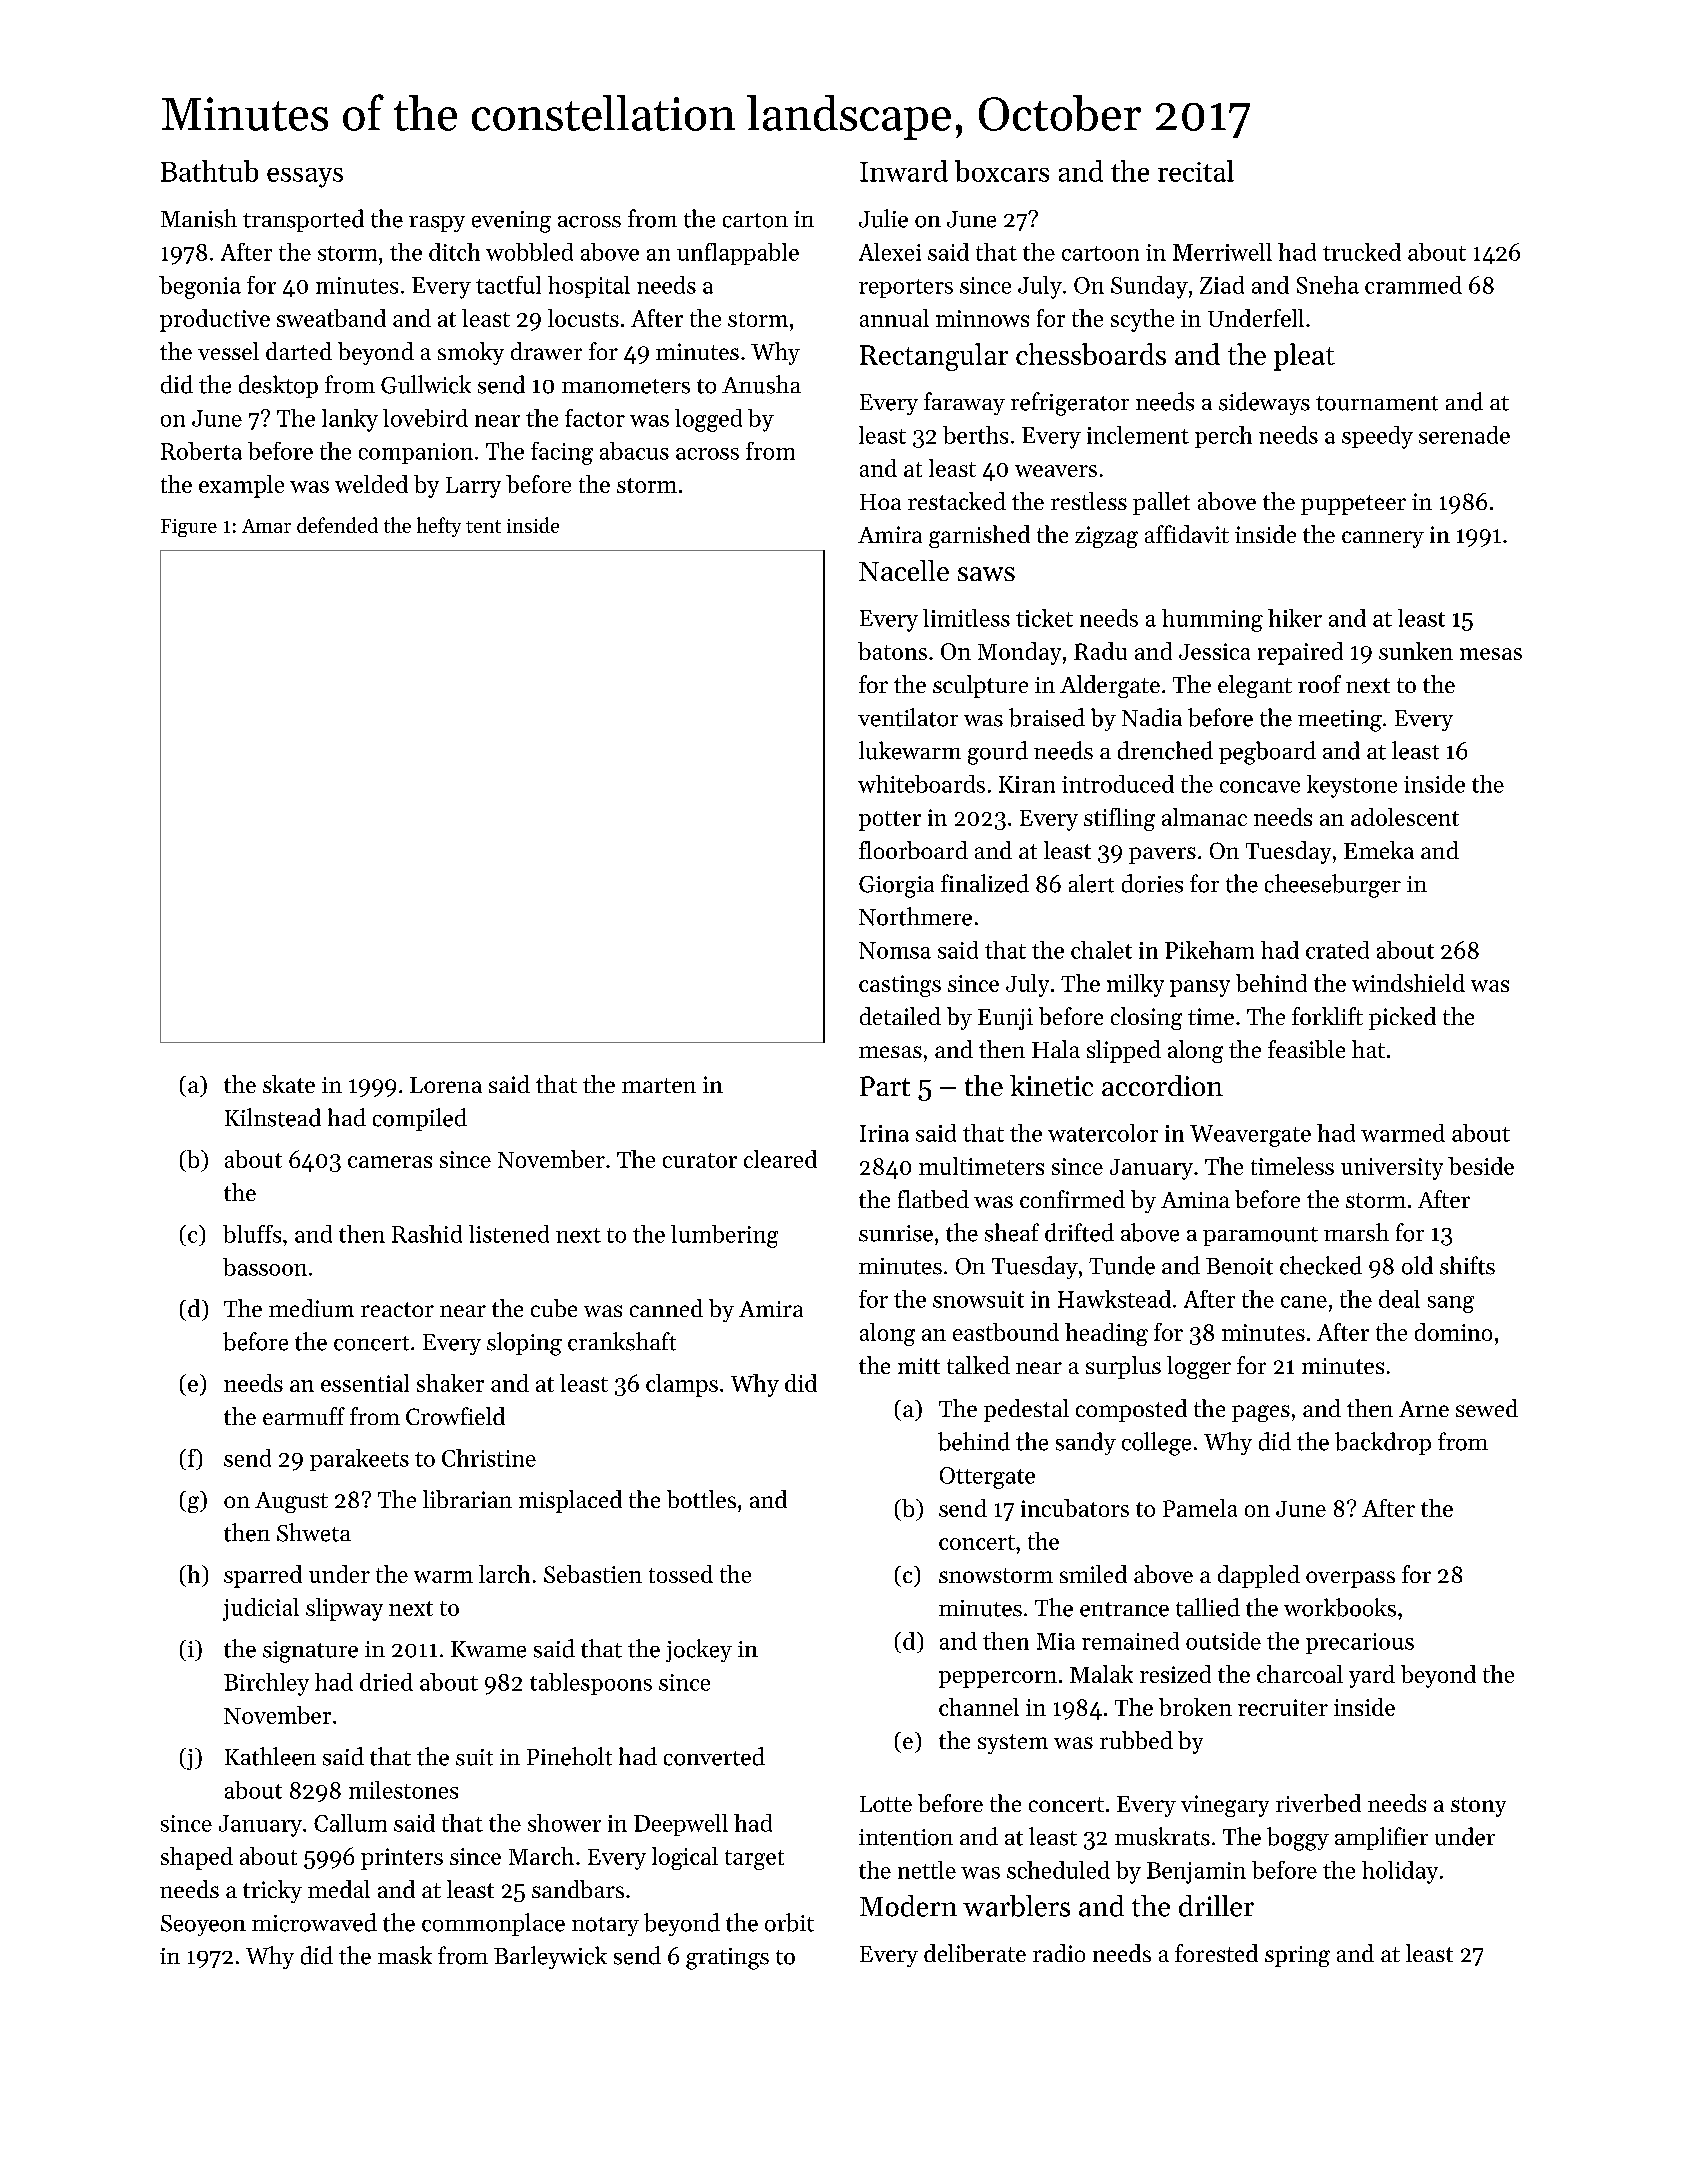  Describe the element at coordinates (1264, 403) in the screenshot. I see `sideways` at that location.
